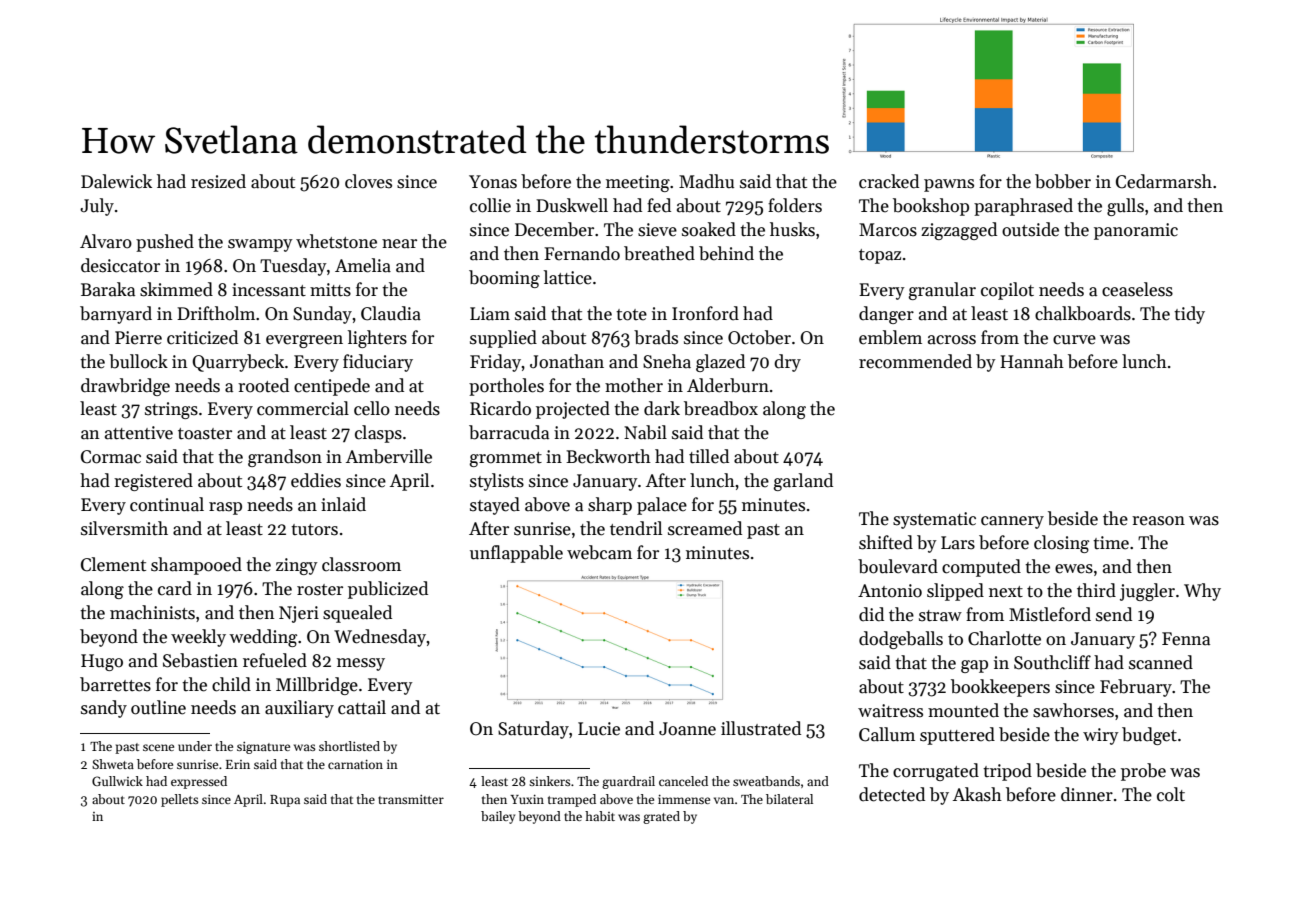  Describe the element at coordinates (1158, 521) in the screenshot. I see `reason` at that location.
